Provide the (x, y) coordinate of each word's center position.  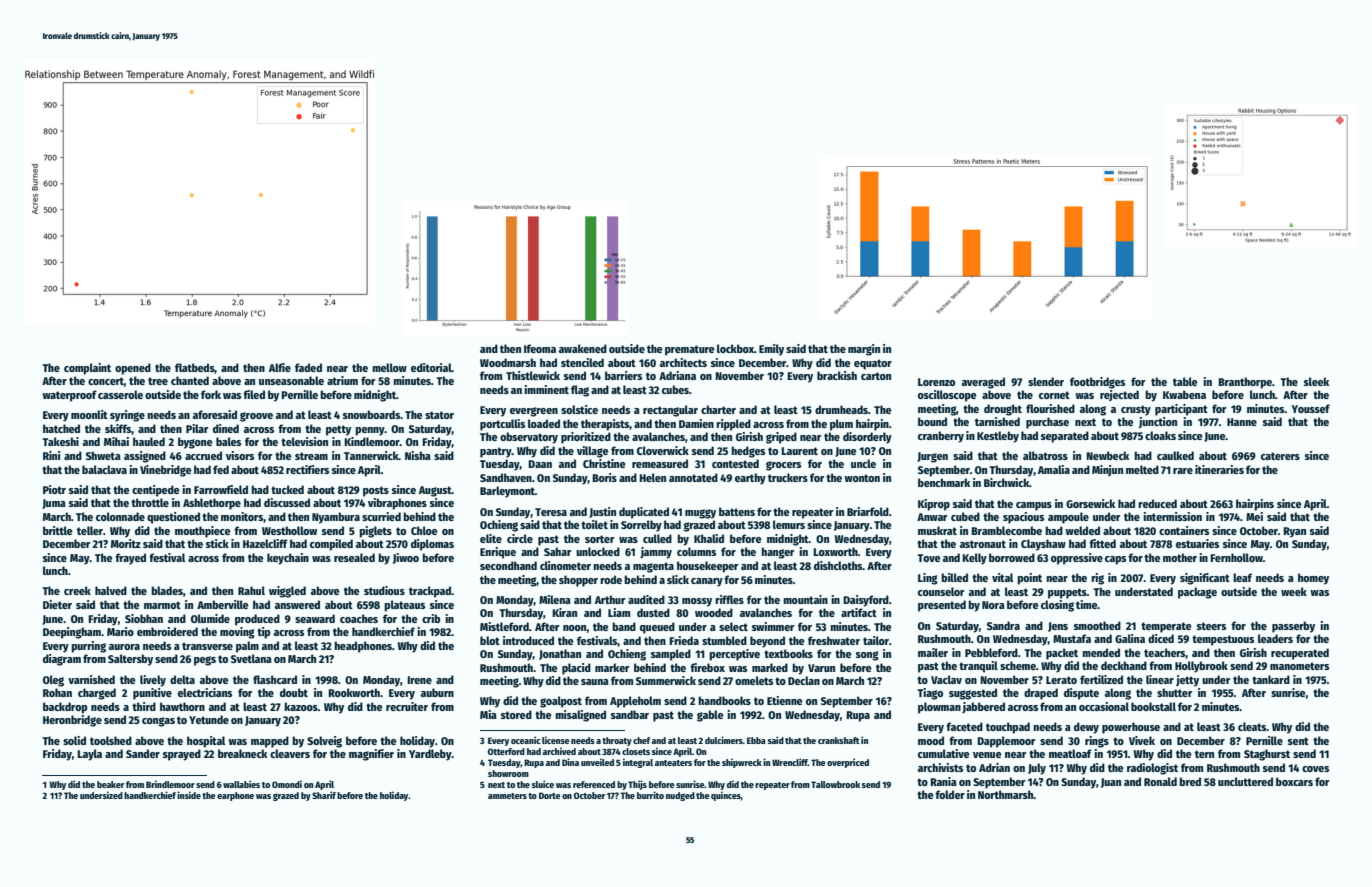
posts (376, 491)
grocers (783, 466)
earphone (235, 796)
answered (297, 604)
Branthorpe (1245, 383)
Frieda (684, 640)
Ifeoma (540, 348)
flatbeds (195, 368)
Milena (555, 599)
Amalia (1054, 469)
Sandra (1003, 625)
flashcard (275, 679)
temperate (1166, 627)
